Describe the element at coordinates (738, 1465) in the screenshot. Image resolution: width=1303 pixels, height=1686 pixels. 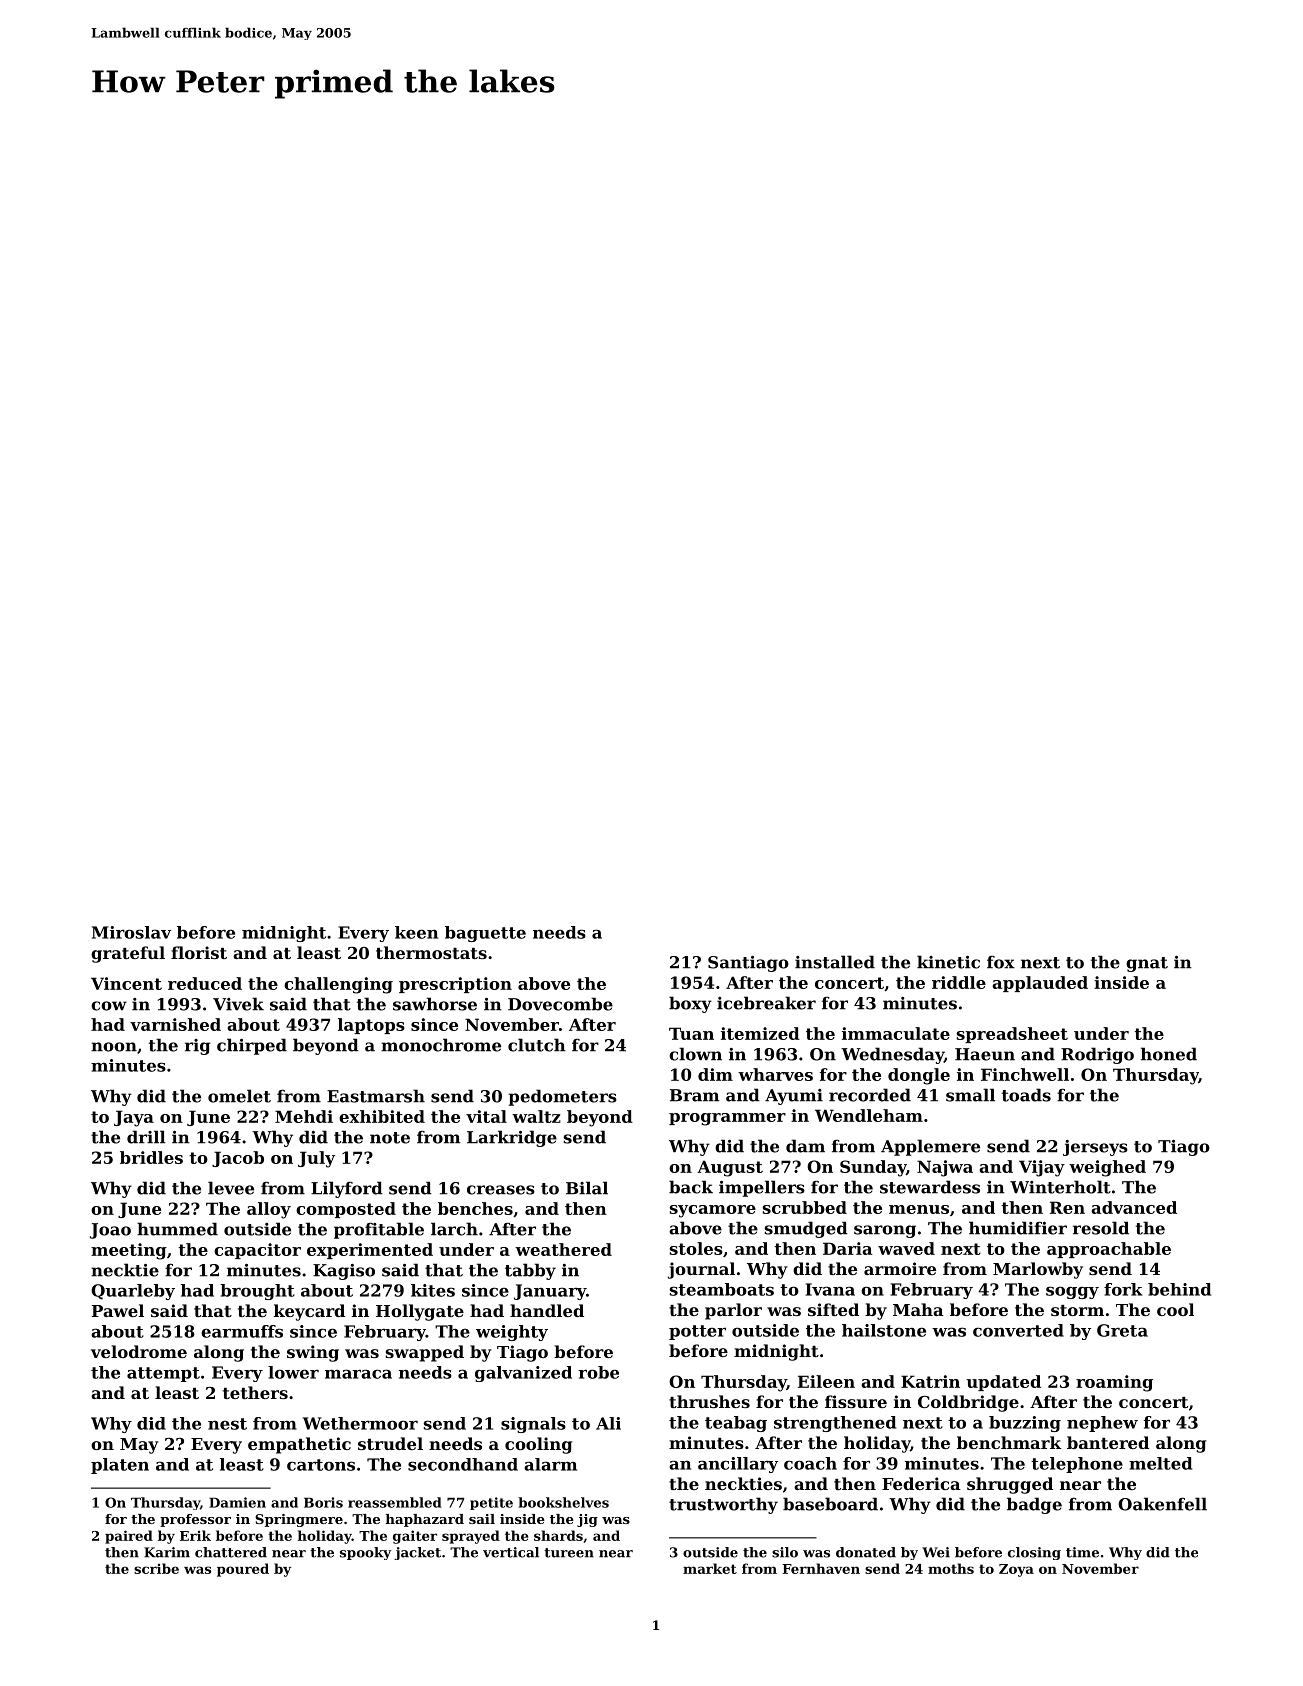
I see `ancillary` at that location.
